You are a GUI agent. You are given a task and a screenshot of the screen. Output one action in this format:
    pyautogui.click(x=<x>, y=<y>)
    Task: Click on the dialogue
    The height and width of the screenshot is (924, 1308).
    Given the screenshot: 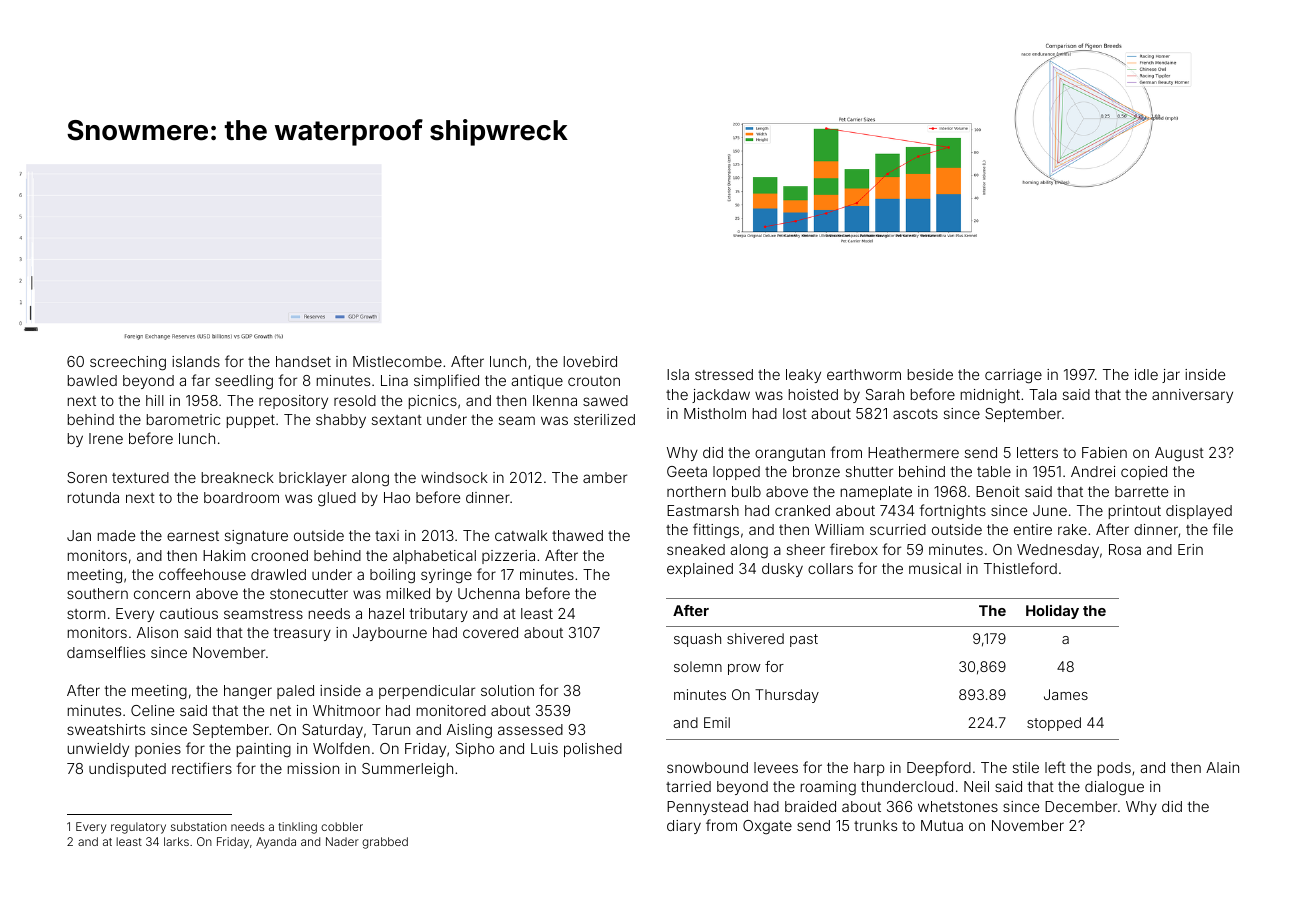 What is the action you would take?
    pyautogui.click(x=1114, y=788)
